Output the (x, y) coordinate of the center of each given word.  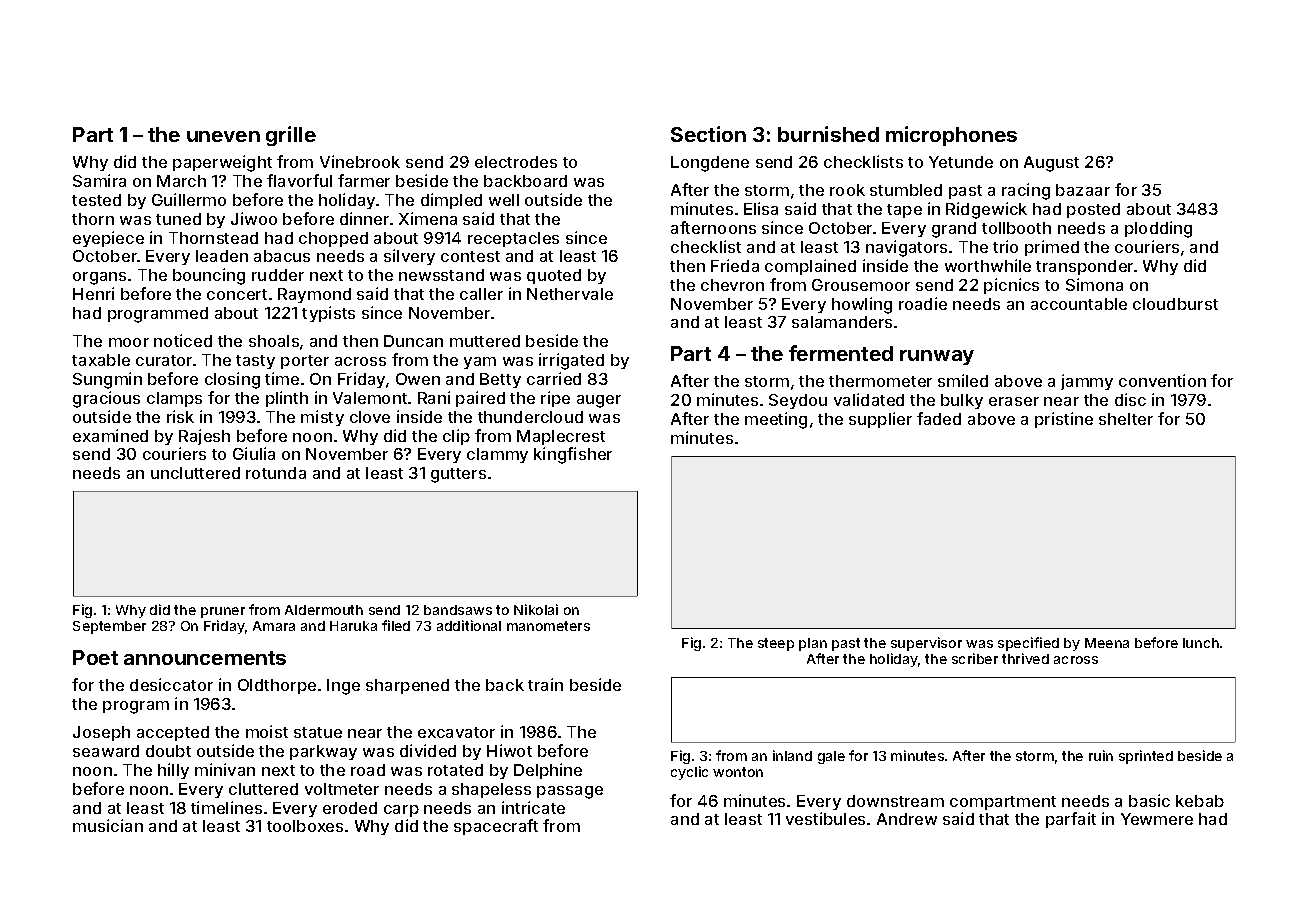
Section (708, 134)
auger (599, 401)
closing (232, 380)
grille (291, 136)
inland (792, 755)
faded (939, 418)
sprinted (1146, 757)
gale (831, 757)
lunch (1201, 643)
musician (108, 825)
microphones (951, 136)
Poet (95, 657)
